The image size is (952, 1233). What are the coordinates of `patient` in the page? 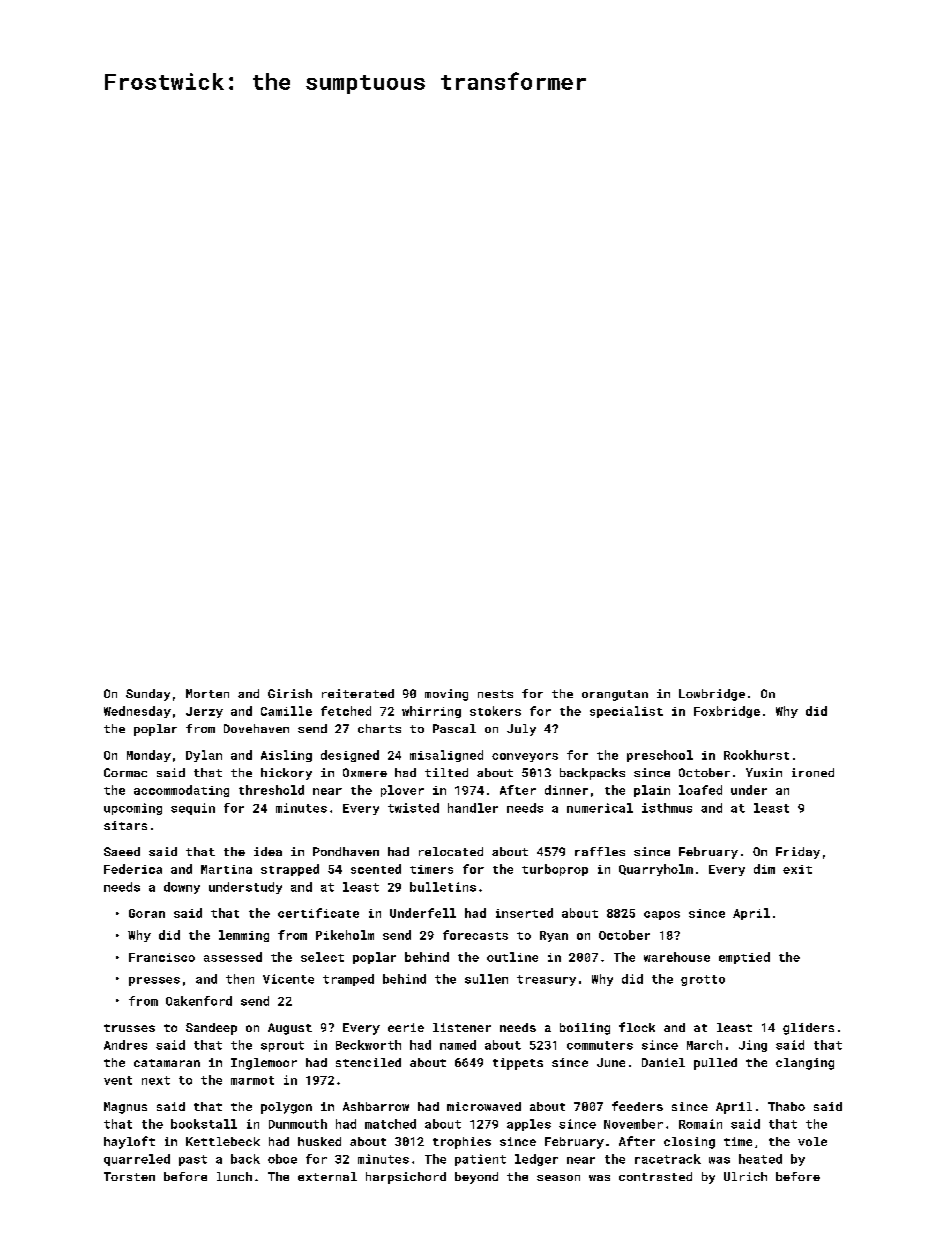 It's located at (480, 1160).
